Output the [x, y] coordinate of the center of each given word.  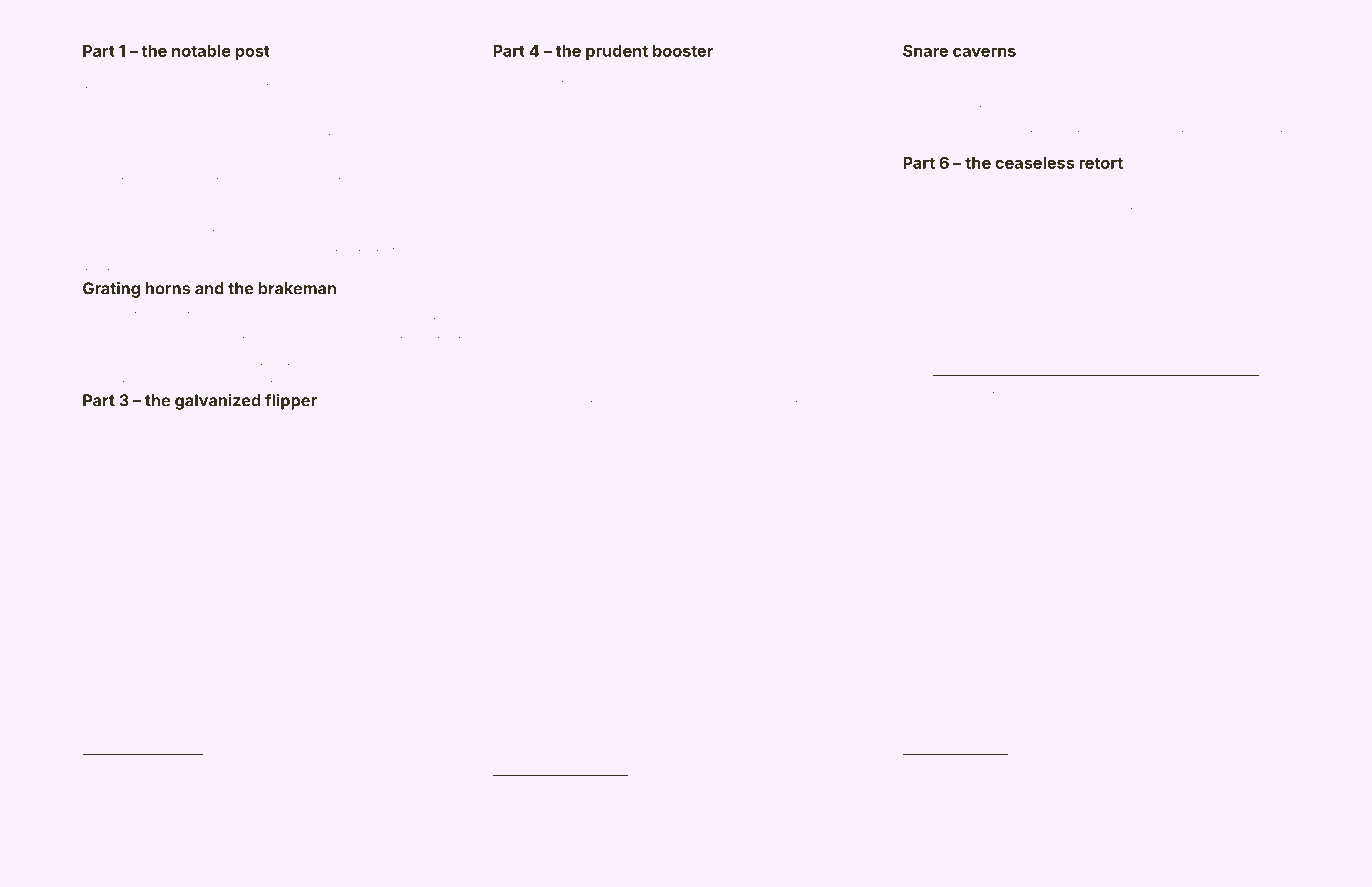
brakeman [297, 288]
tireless [1078, 197]
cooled [1253, 390]
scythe [99, 72]
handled [945, 390]
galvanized [217, 402]
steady [952, 416]
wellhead [995, 415]
